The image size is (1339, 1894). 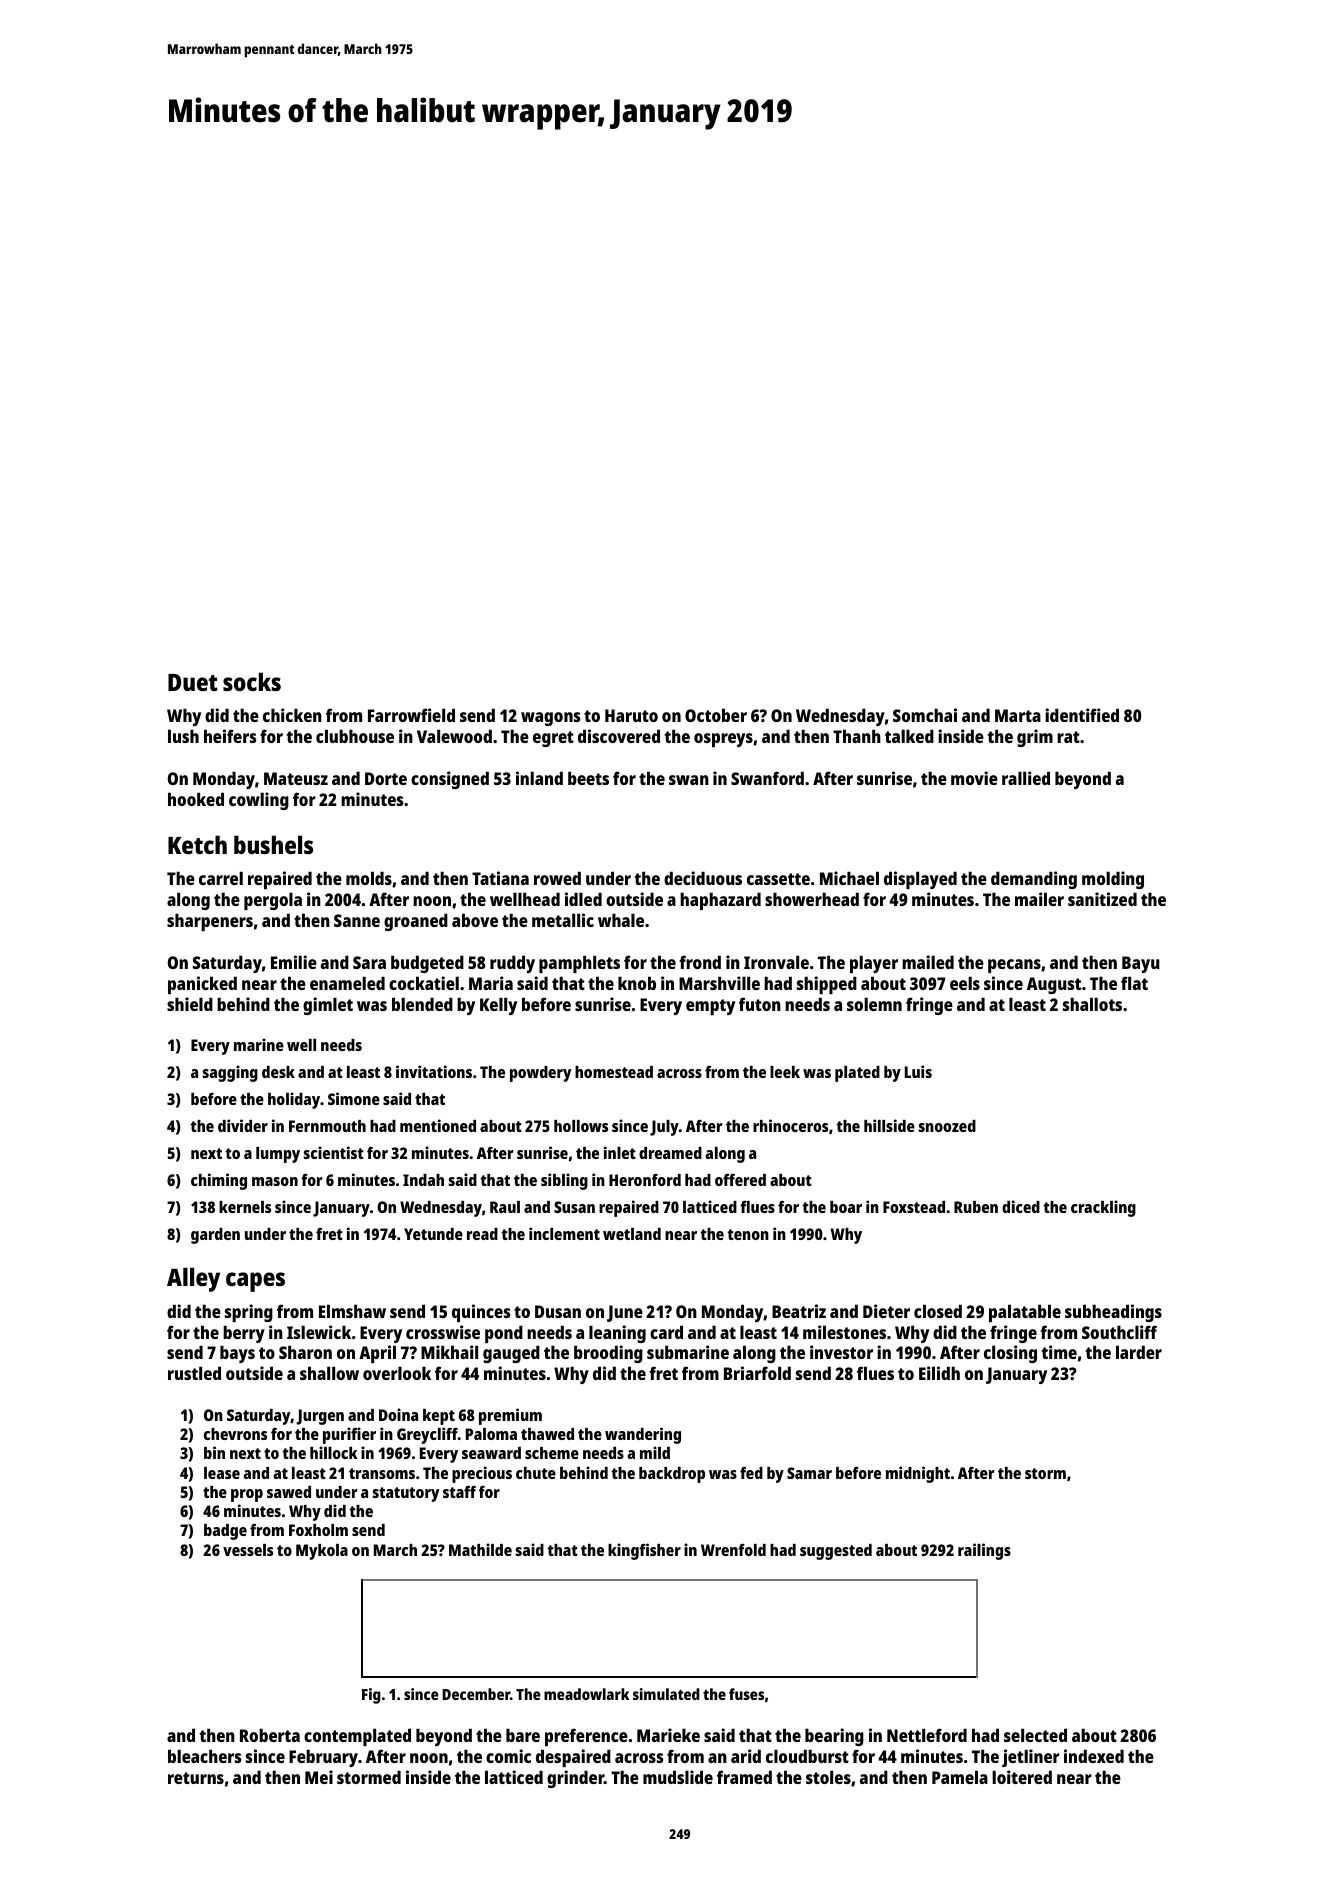 What do you see at coordinates (632, 1234) in the image?
I see `wetland` at bounding box center [632, 1234].
